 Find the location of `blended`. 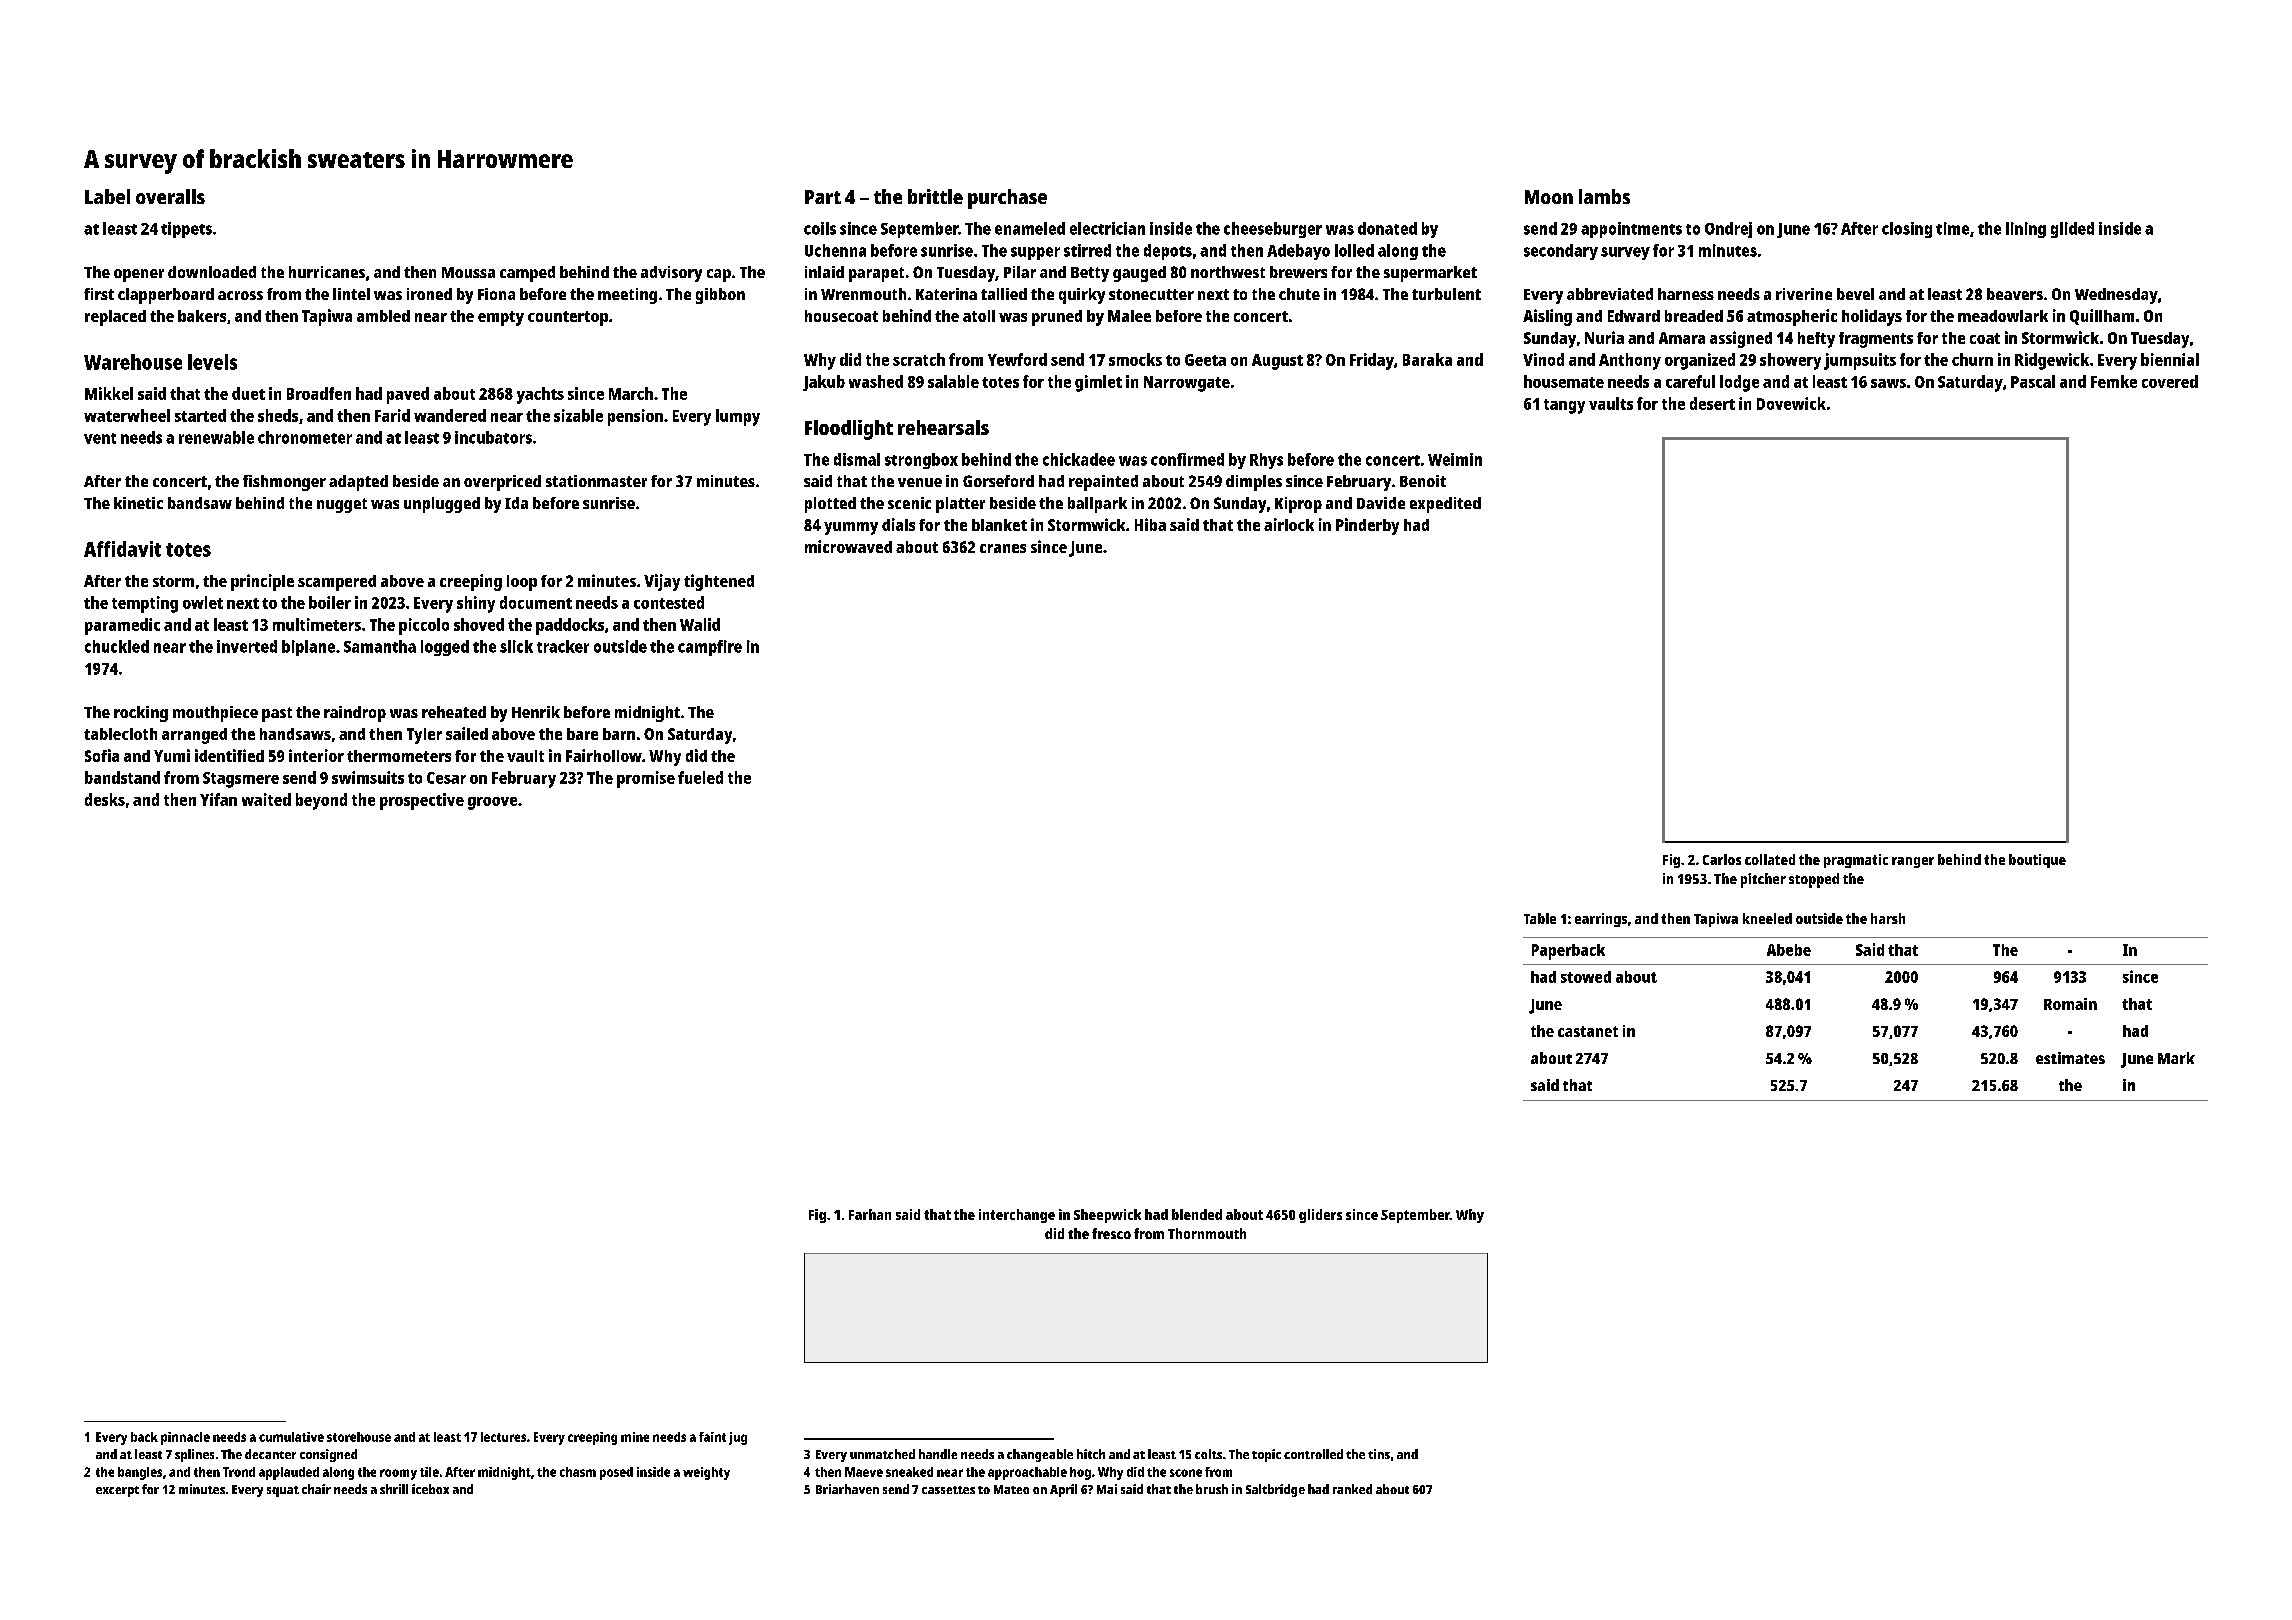

blended is located at coordinates (1197, 1214).
